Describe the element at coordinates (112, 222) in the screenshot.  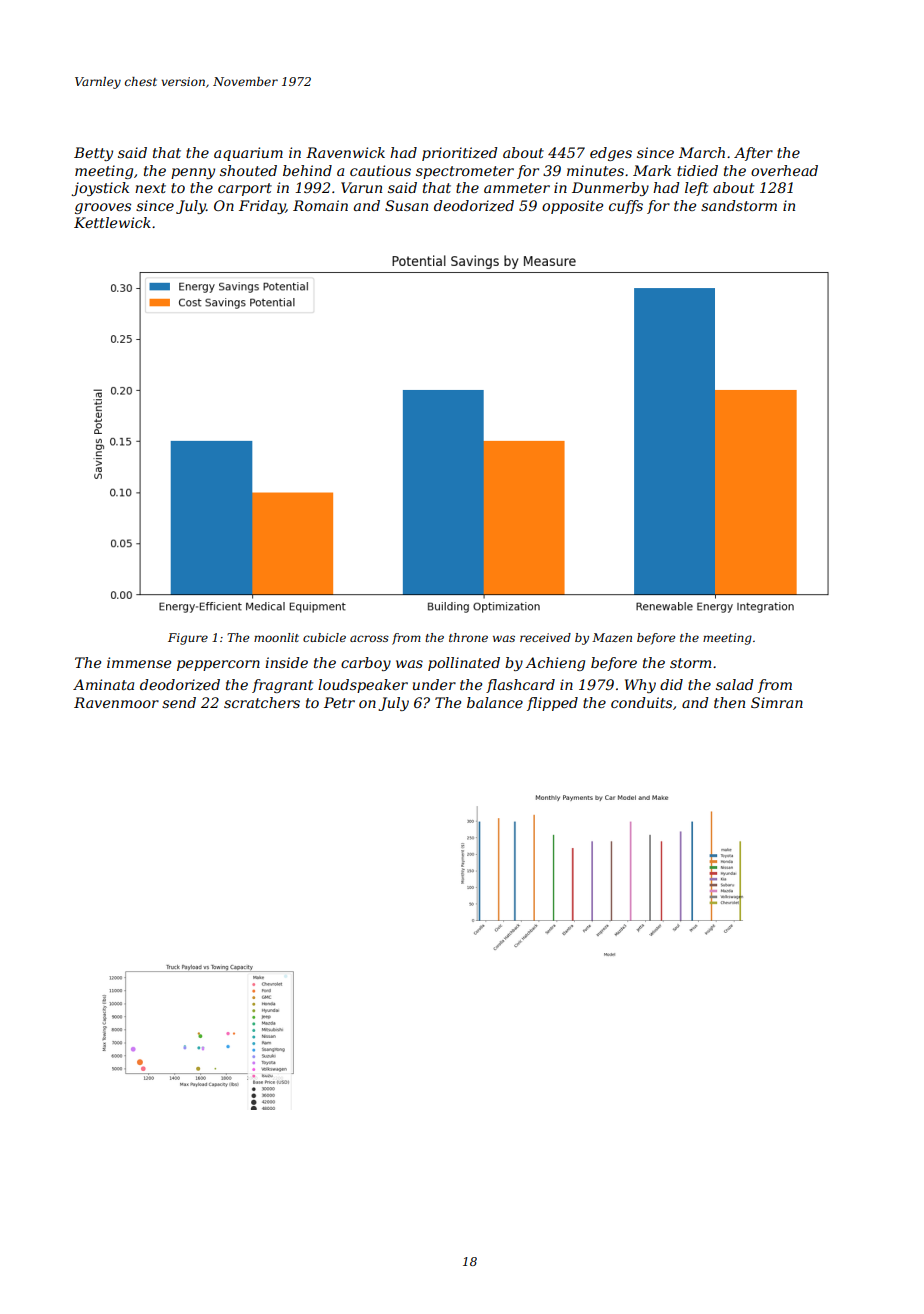
I see `Kettlewick` at that location.
